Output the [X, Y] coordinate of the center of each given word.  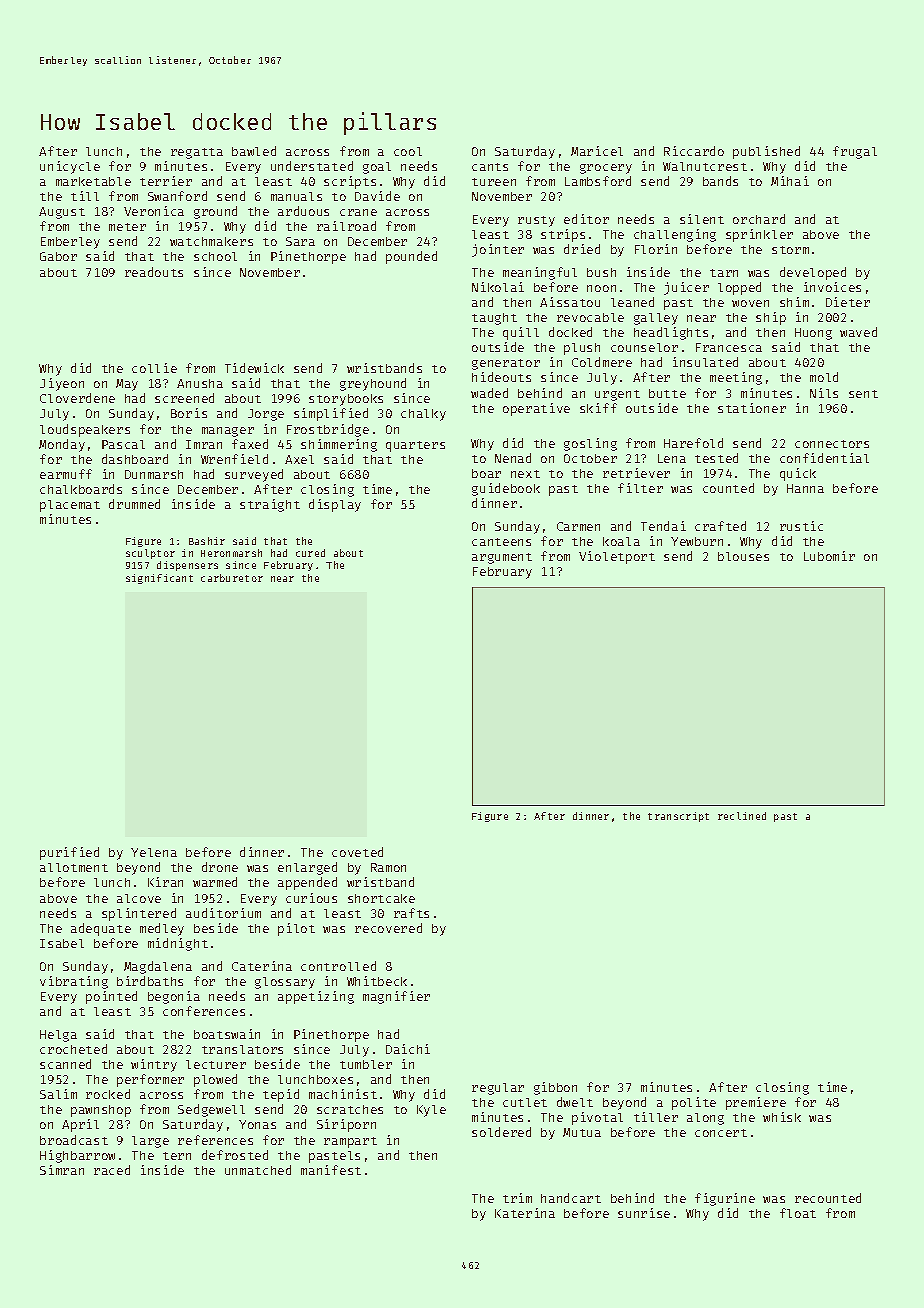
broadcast [74, 1140]
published [766, 152]
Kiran [165, 882]
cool [408, 151]
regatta [197, 153]
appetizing [316, 997]
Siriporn [346, 1125]
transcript [678, 817]
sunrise [644, 1213]
